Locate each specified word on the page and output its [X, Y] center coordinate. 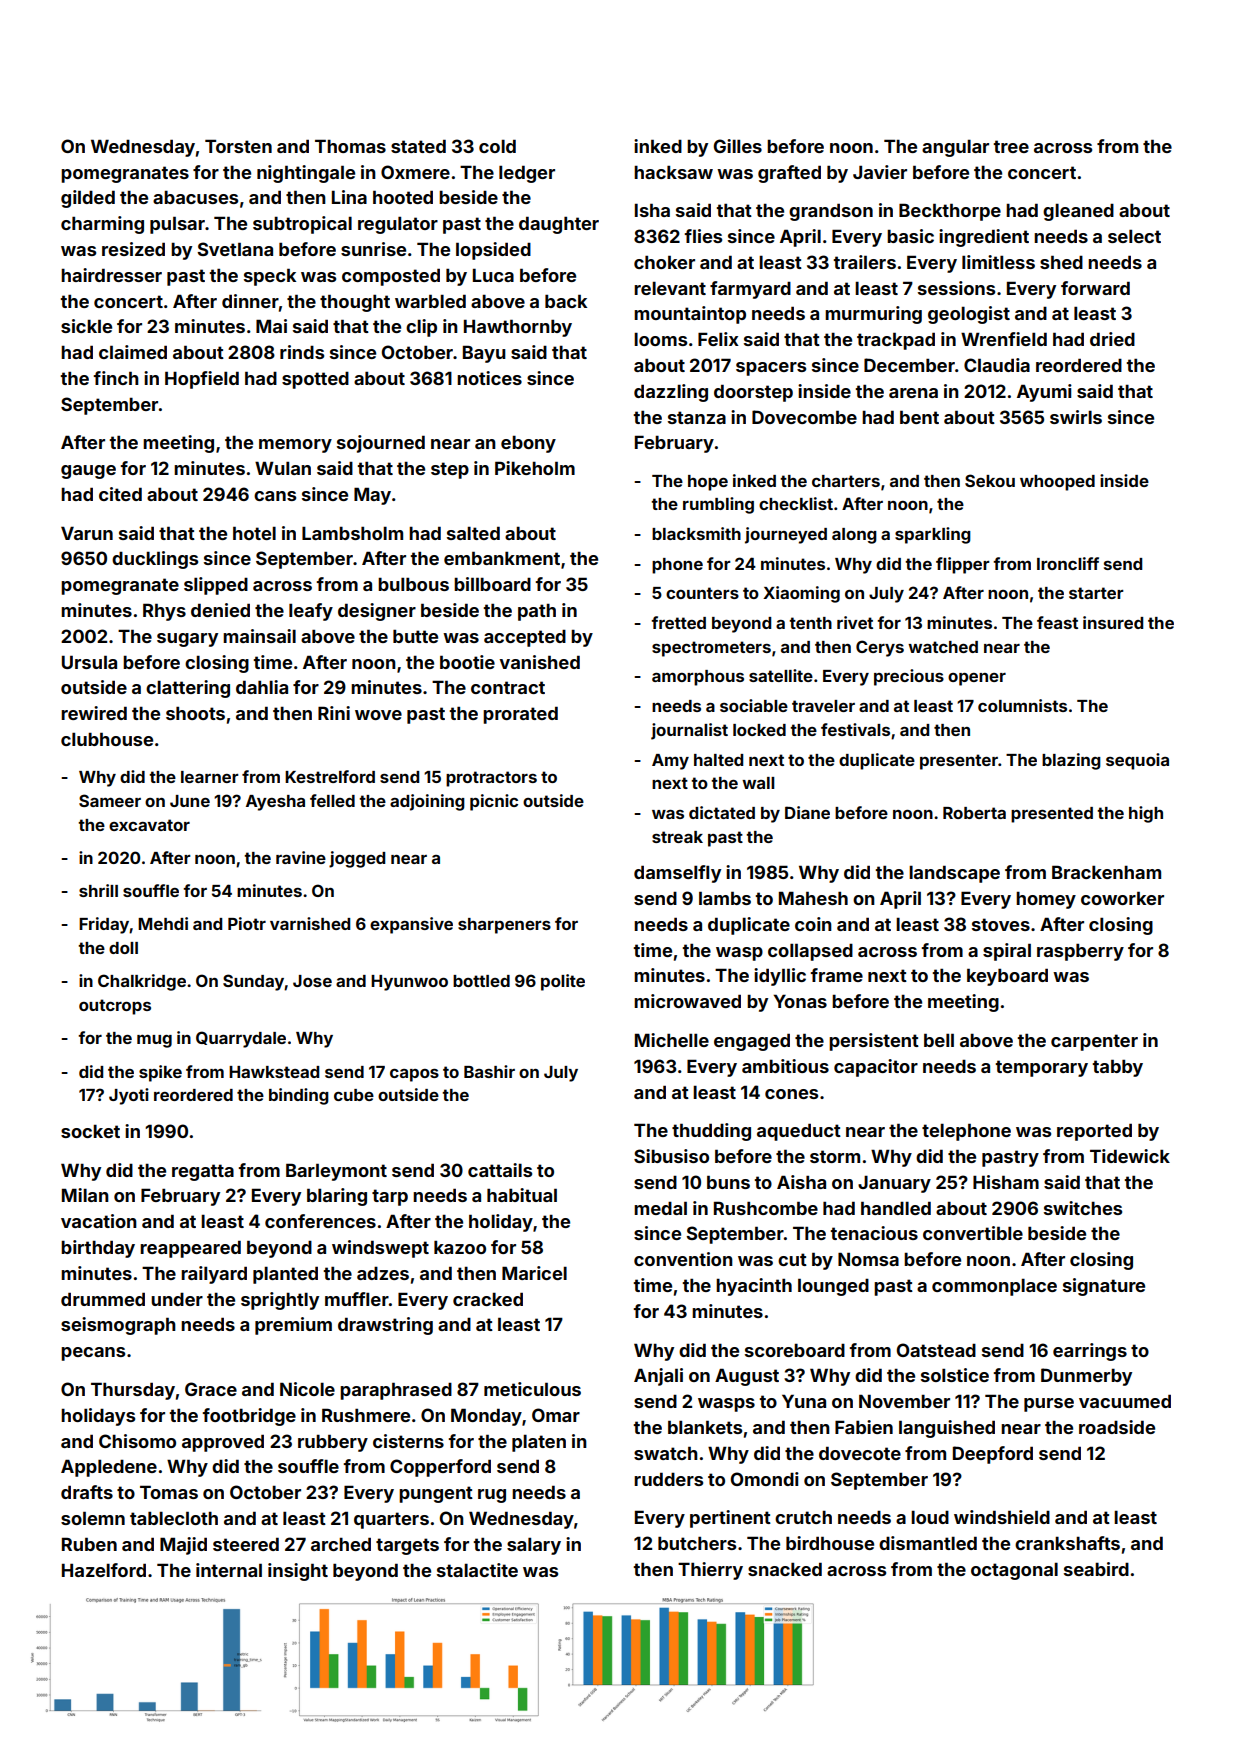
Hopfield [202, 380]
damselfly [677, 874]
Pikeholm [535, 468]
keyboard [1007, 977]
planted [285, 1275]
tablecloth [174, 1518]
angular [955, 148]
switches [1083, 1208]
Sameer [110, 800]
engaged [752, 1042]
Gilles [738, 146]
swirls [1076, 417]
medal [660, 1208]
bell [939, 1040]
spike [160, 1073]
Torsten [238, 146]
